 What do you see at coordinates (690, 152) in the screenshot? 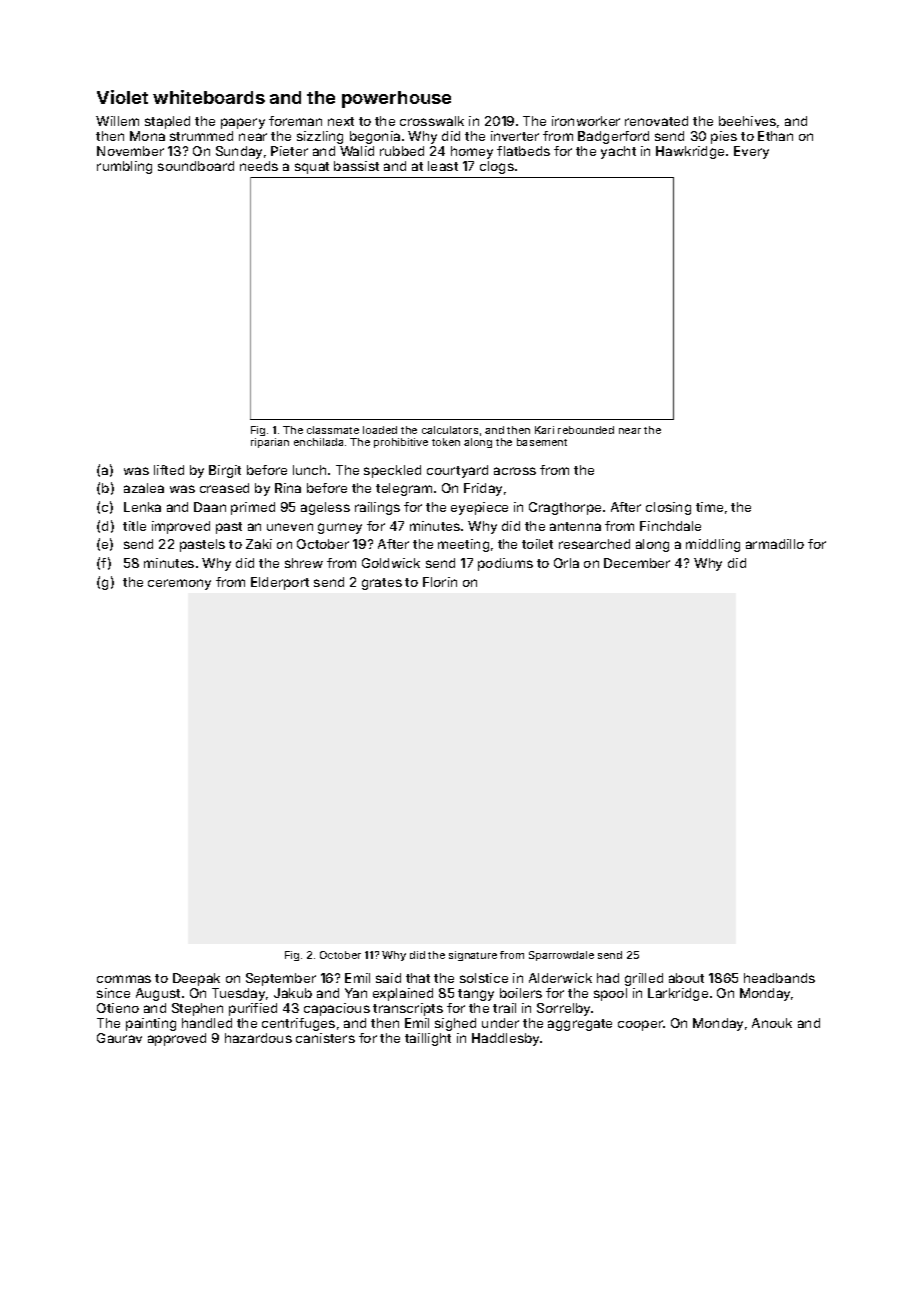
I see `Hawkridge` at bounding box center [690, 152].
